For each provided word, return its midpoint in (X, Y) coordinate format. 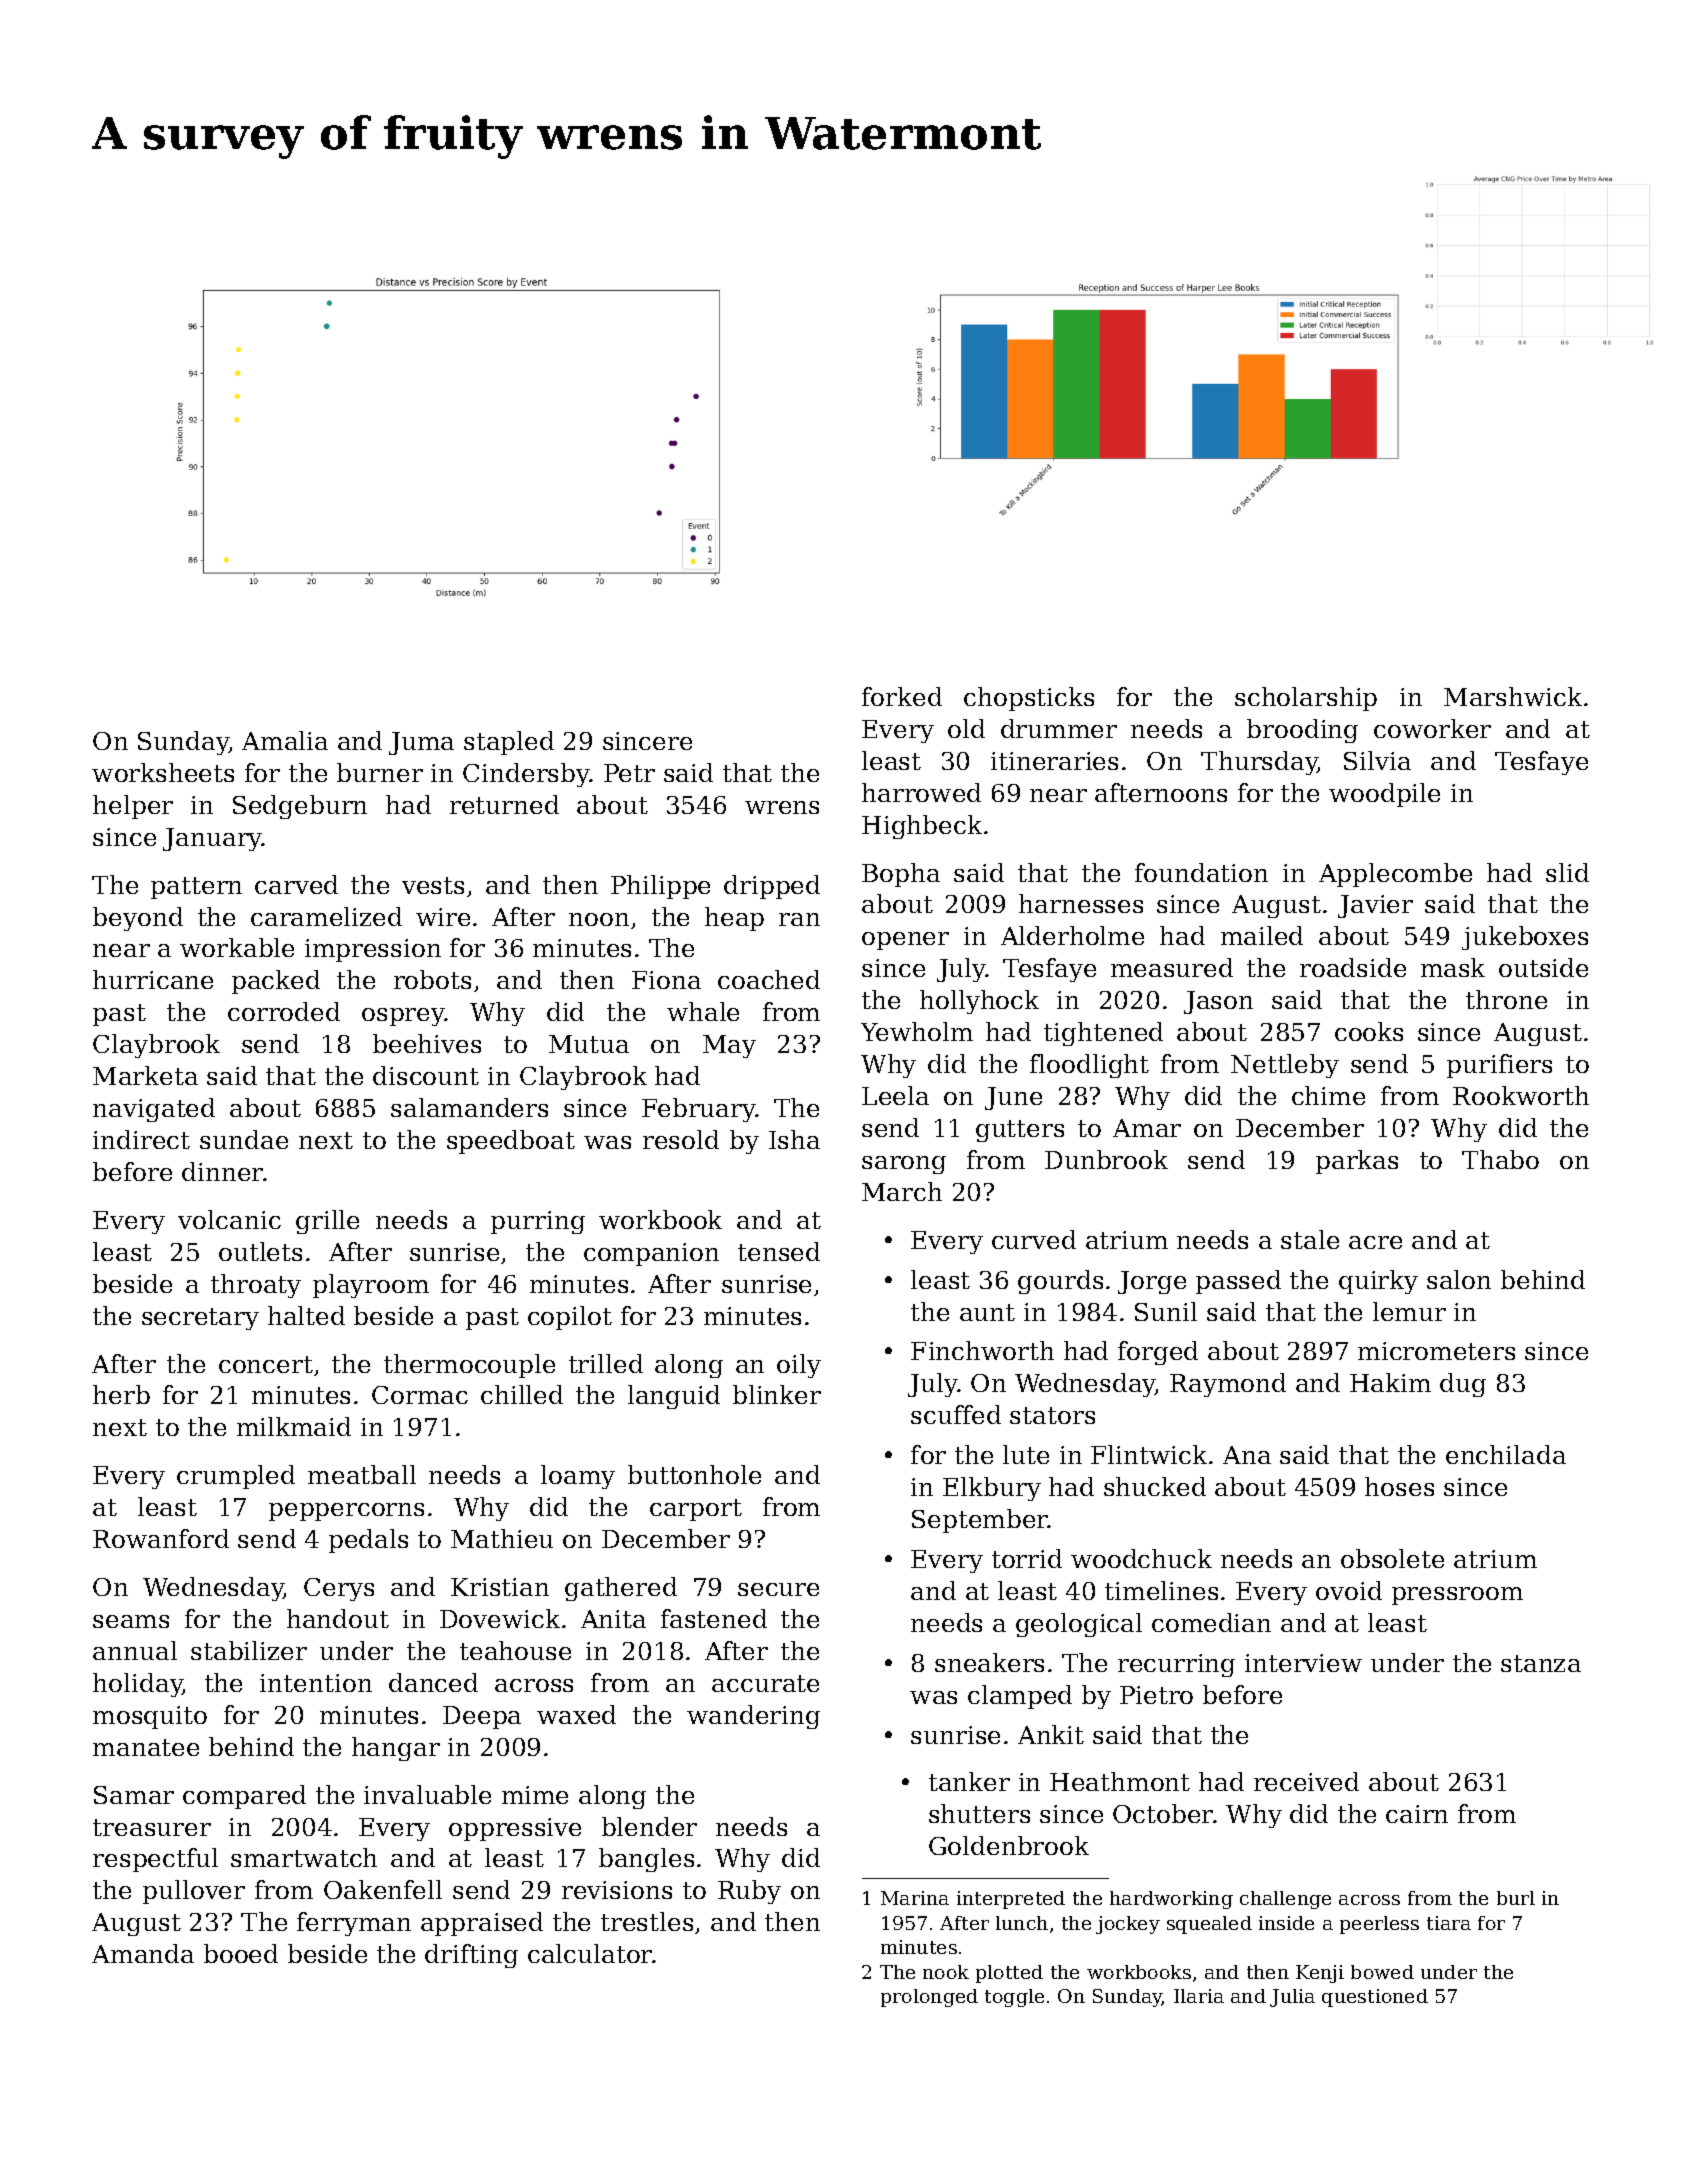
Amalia (285, 740)
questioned (1375, 1998)
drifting (471, 1956)
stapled (509, 743)
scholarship (1306, 699)
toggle (1014, 1998)
